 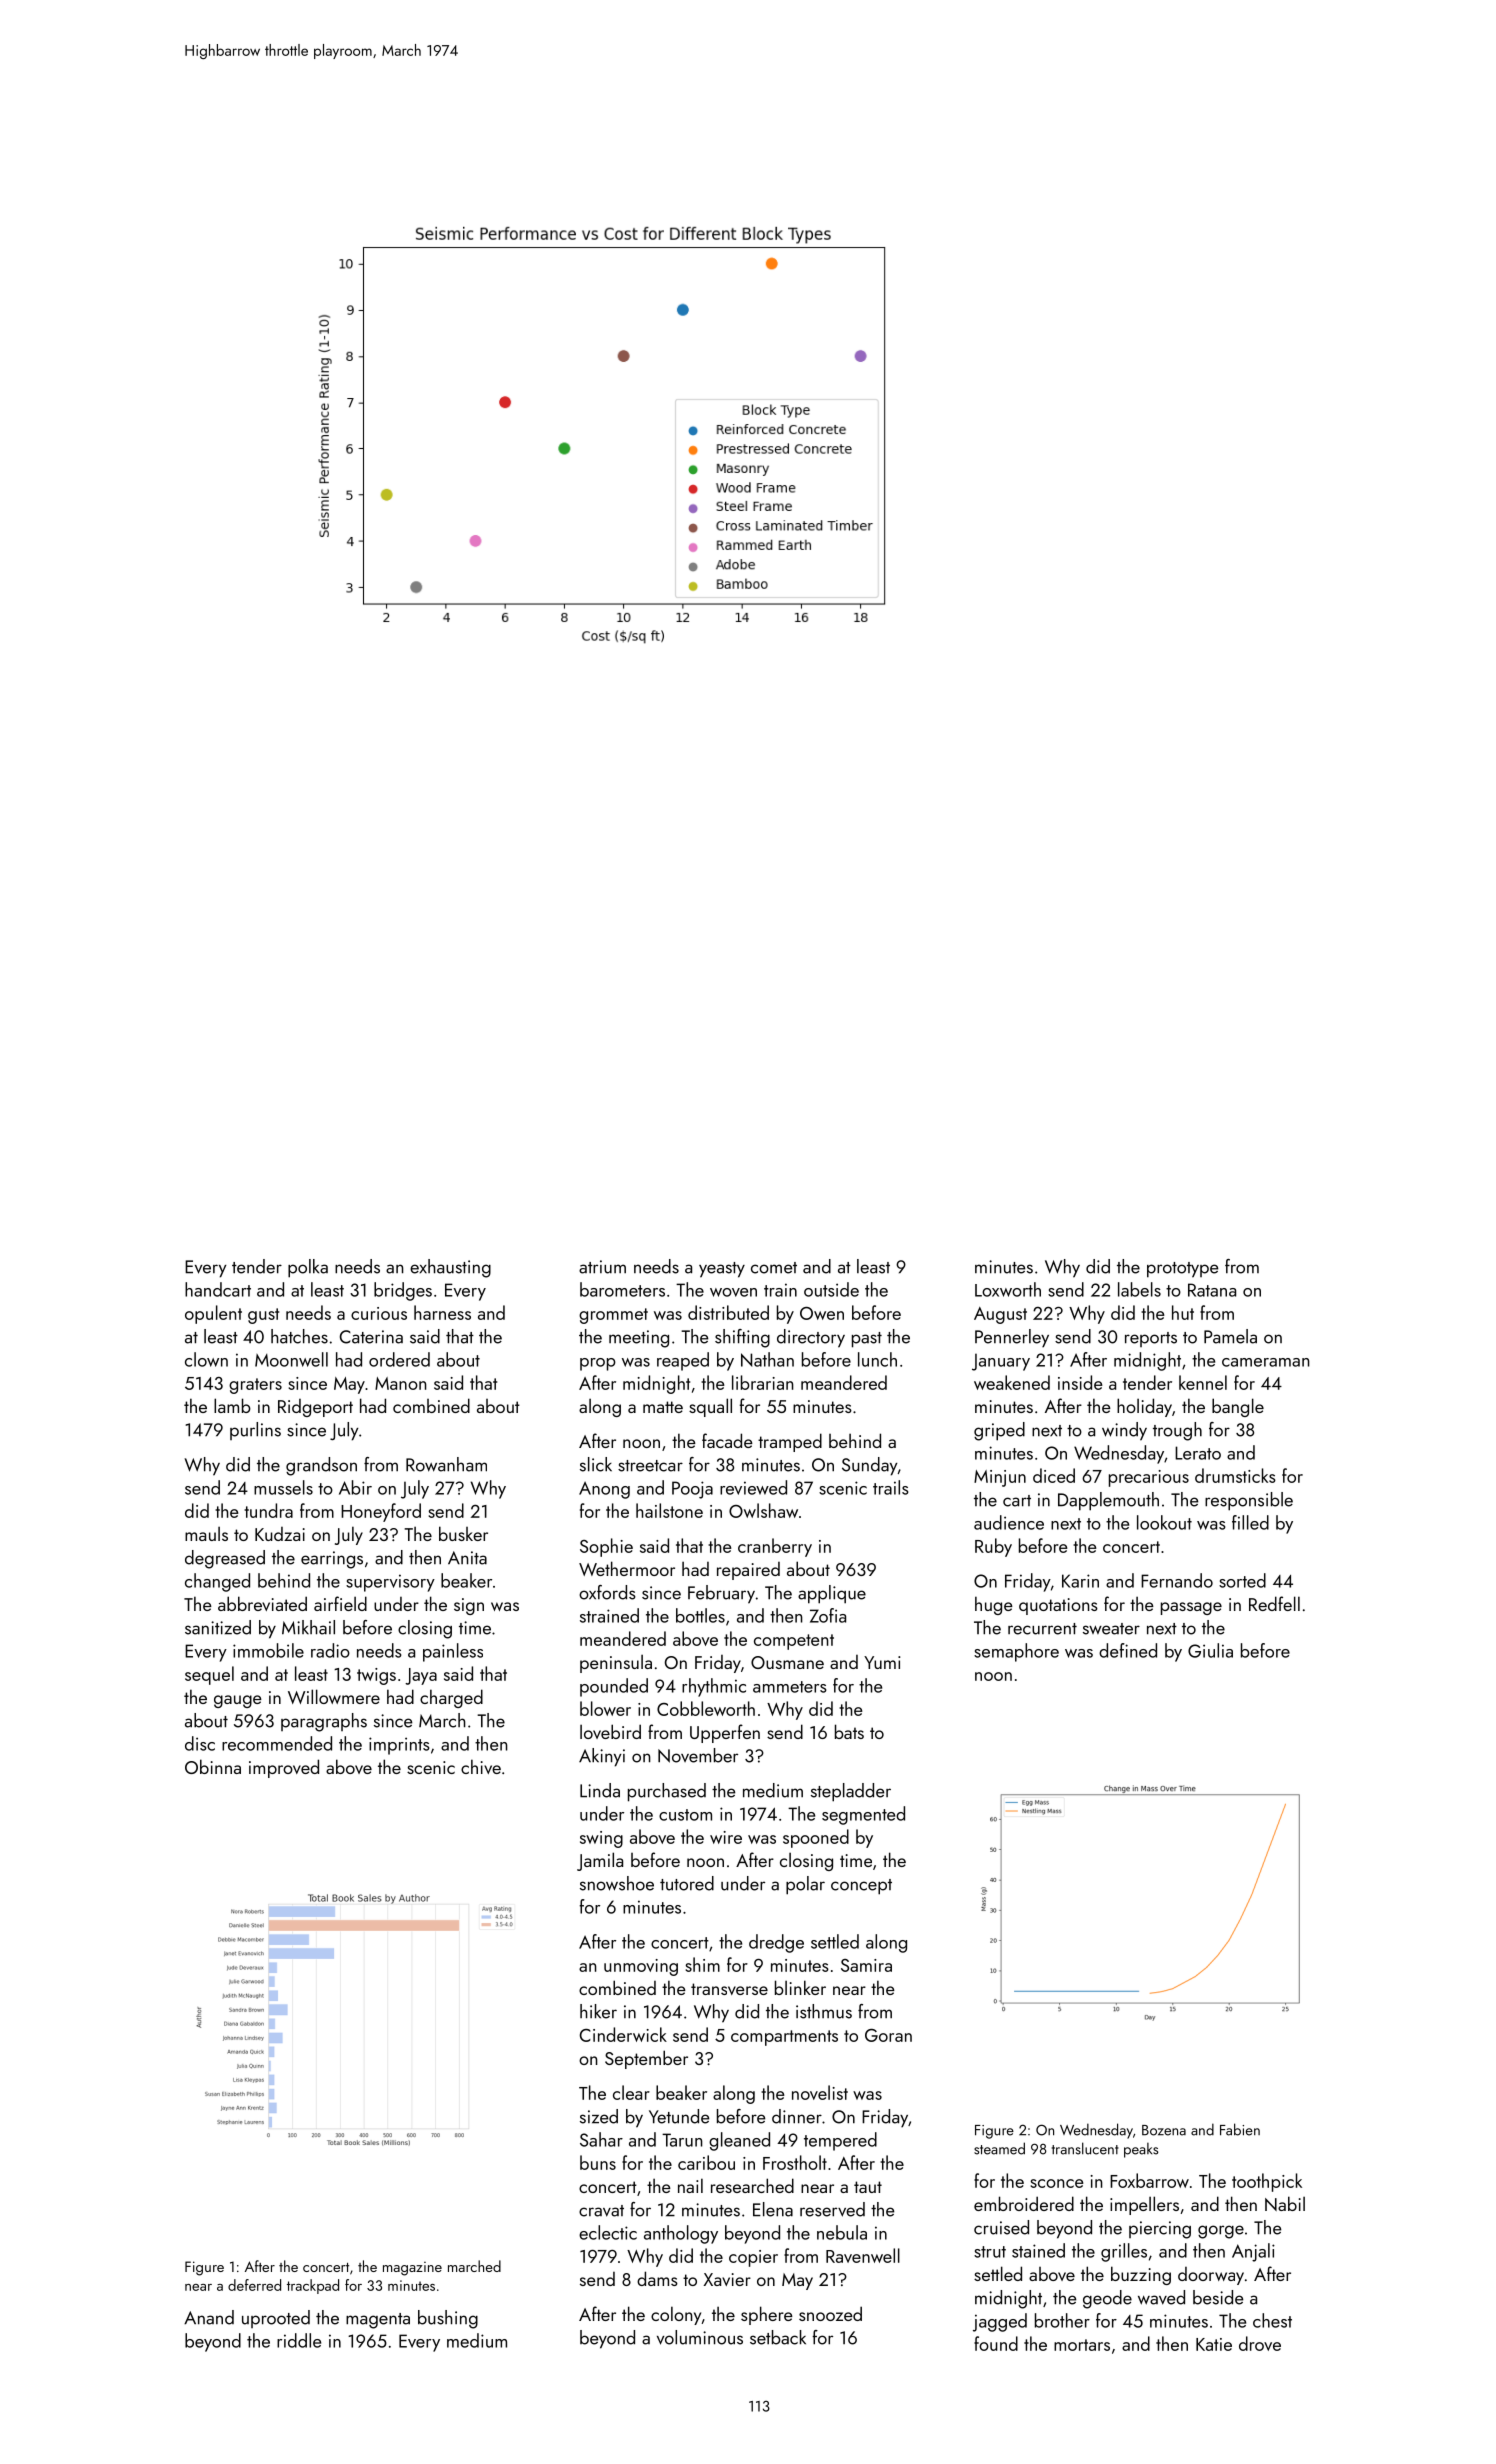 I want to click on reserved, so click(x=832, y=2209).
